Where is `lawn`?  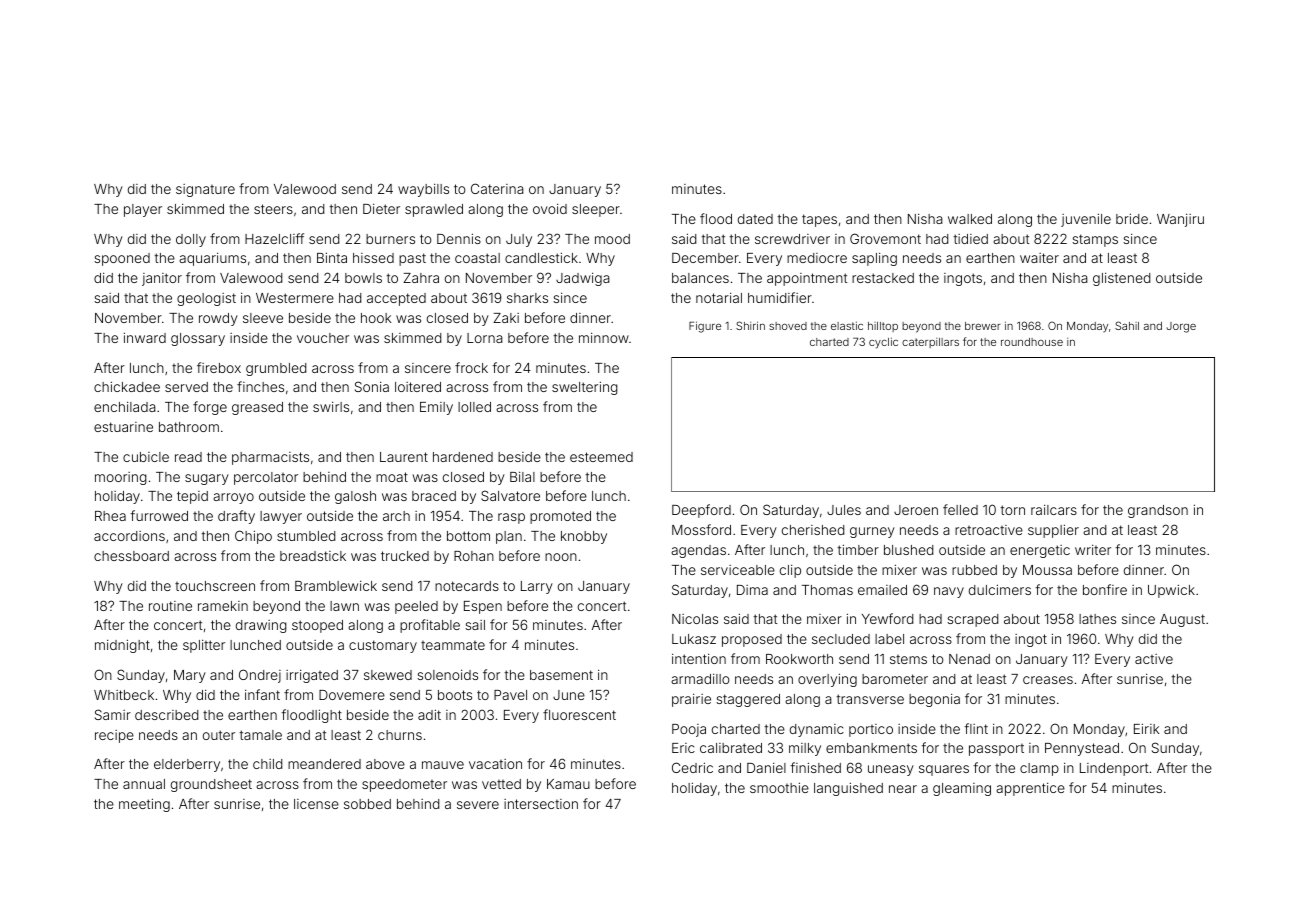
lawn is located at coordinates (344, 606).
